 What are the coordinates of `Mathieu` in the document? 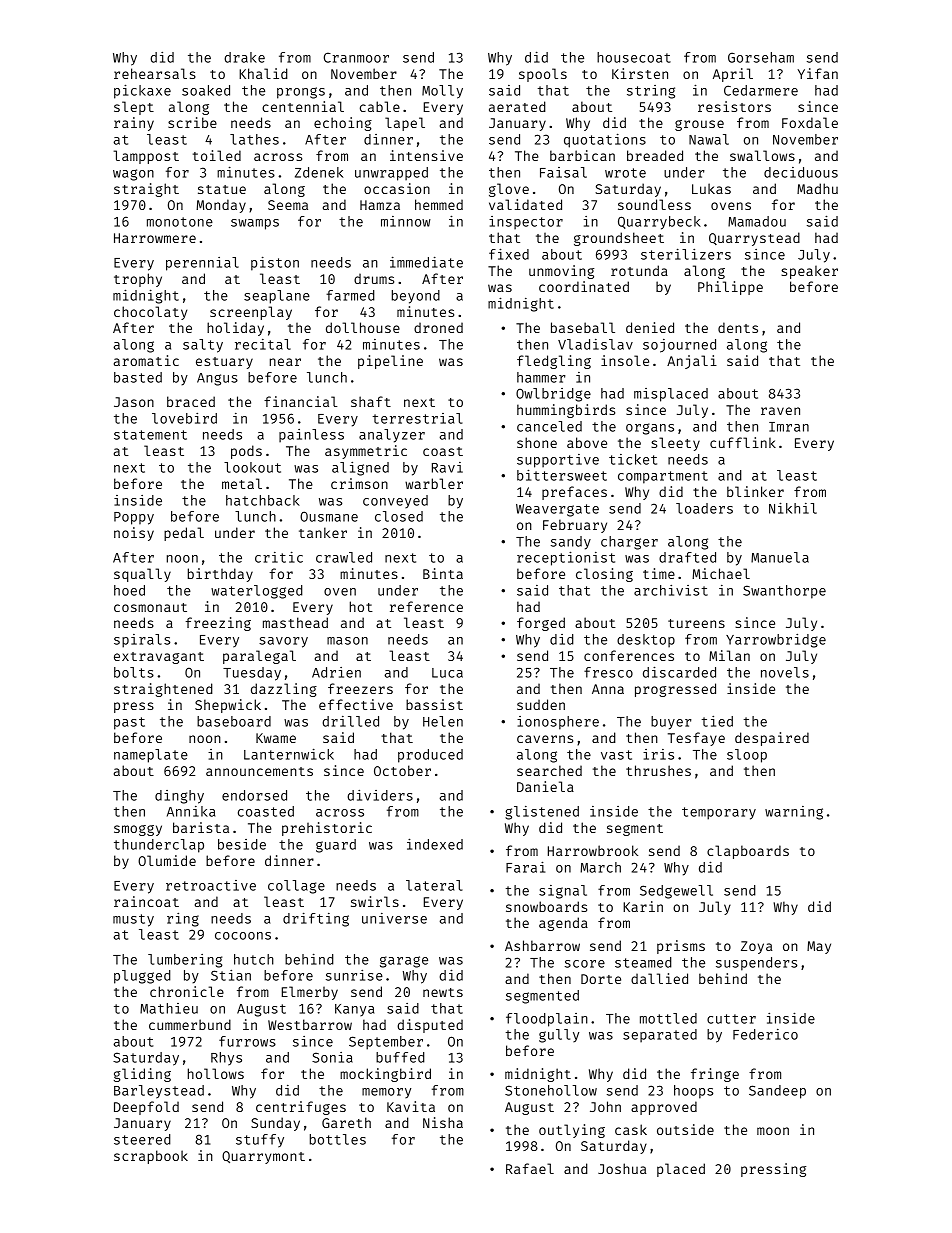 It's located at (169, 1008).
